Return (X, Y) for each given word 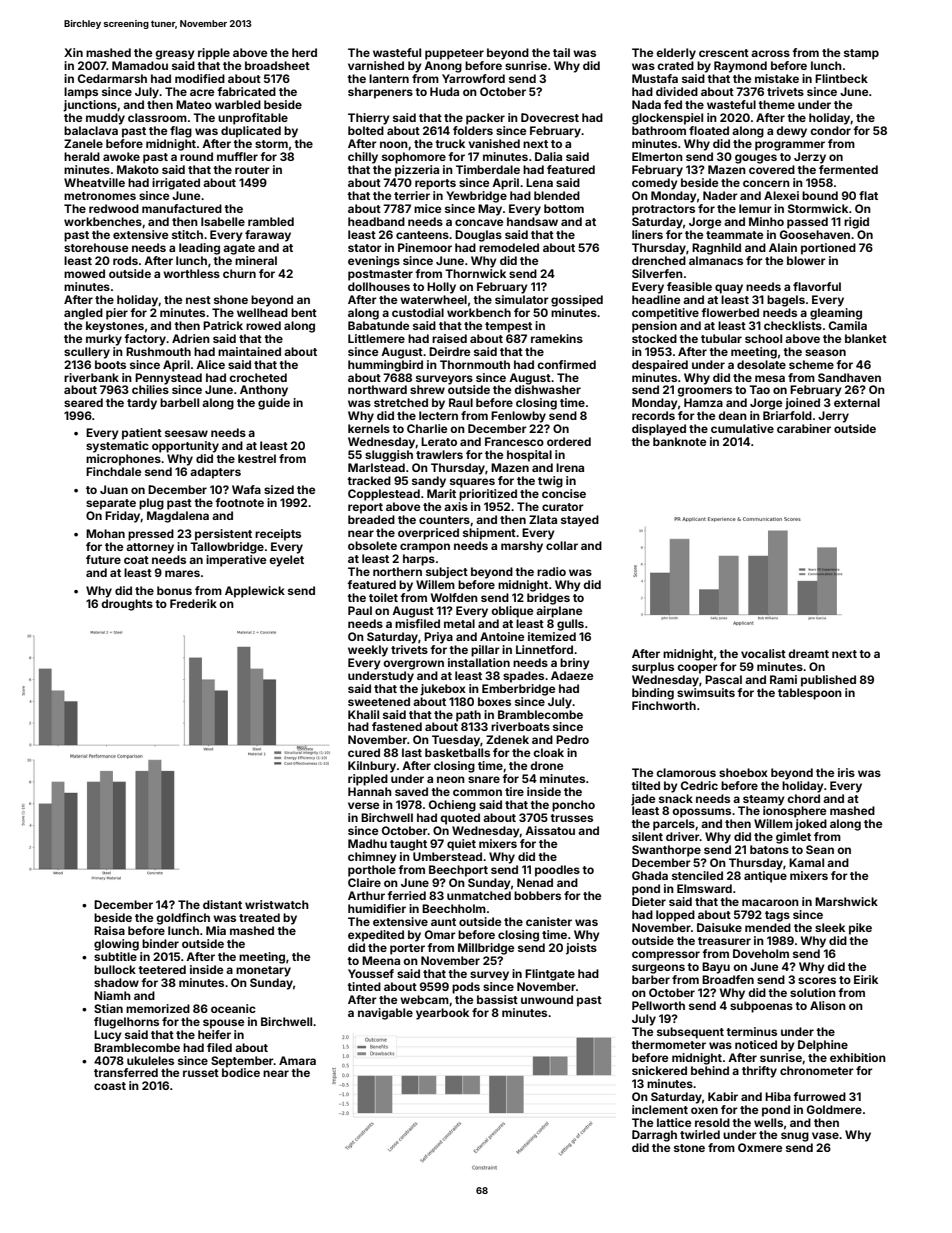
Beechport (458, 871)
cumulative (742, 428)
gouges (756, 159)
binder (160, 943)
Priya (438, 638)
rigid (856, 223)
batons (769, 849)
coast (110, 1086)
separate (111, 504)
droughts (127, 605)
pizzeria (417, 171)
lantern (389, 78)
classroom (157, 117)
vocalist (763, 653)
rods (125, 260)
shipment (489, 534)
